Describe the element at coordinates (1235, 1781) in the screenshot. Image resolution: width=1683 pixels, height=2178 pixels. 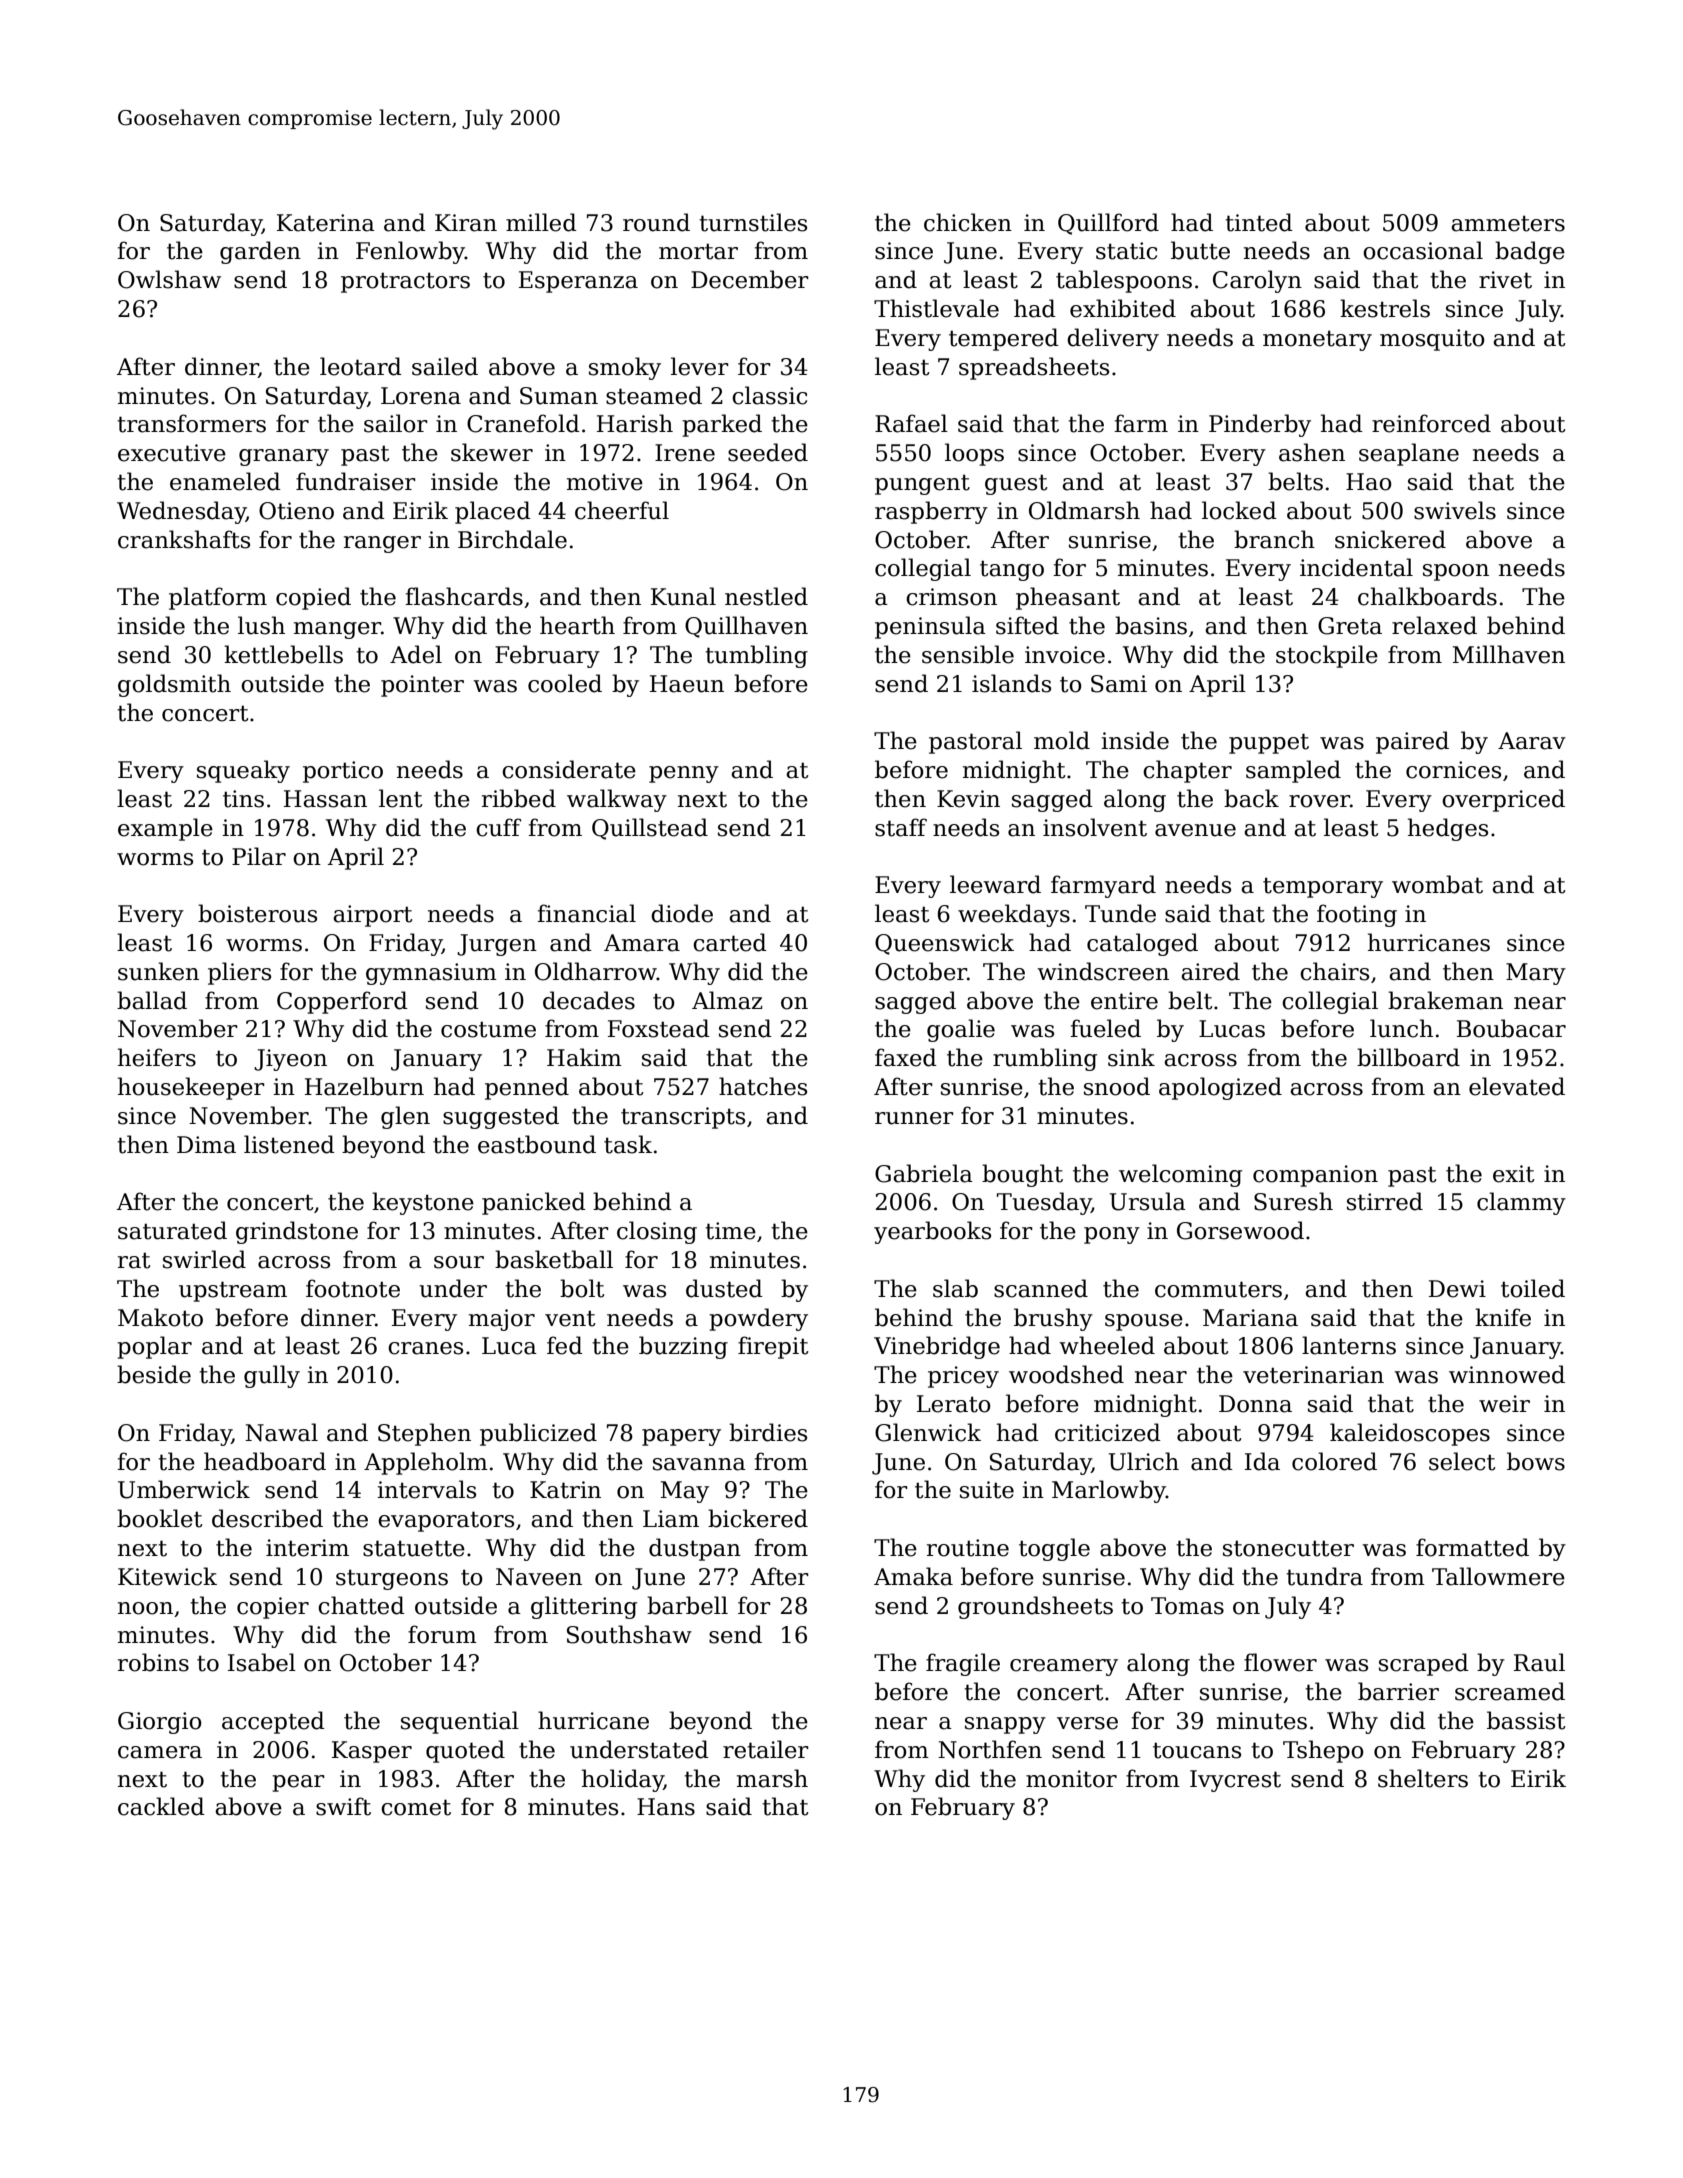
I see `Ivycrest` at that location.
